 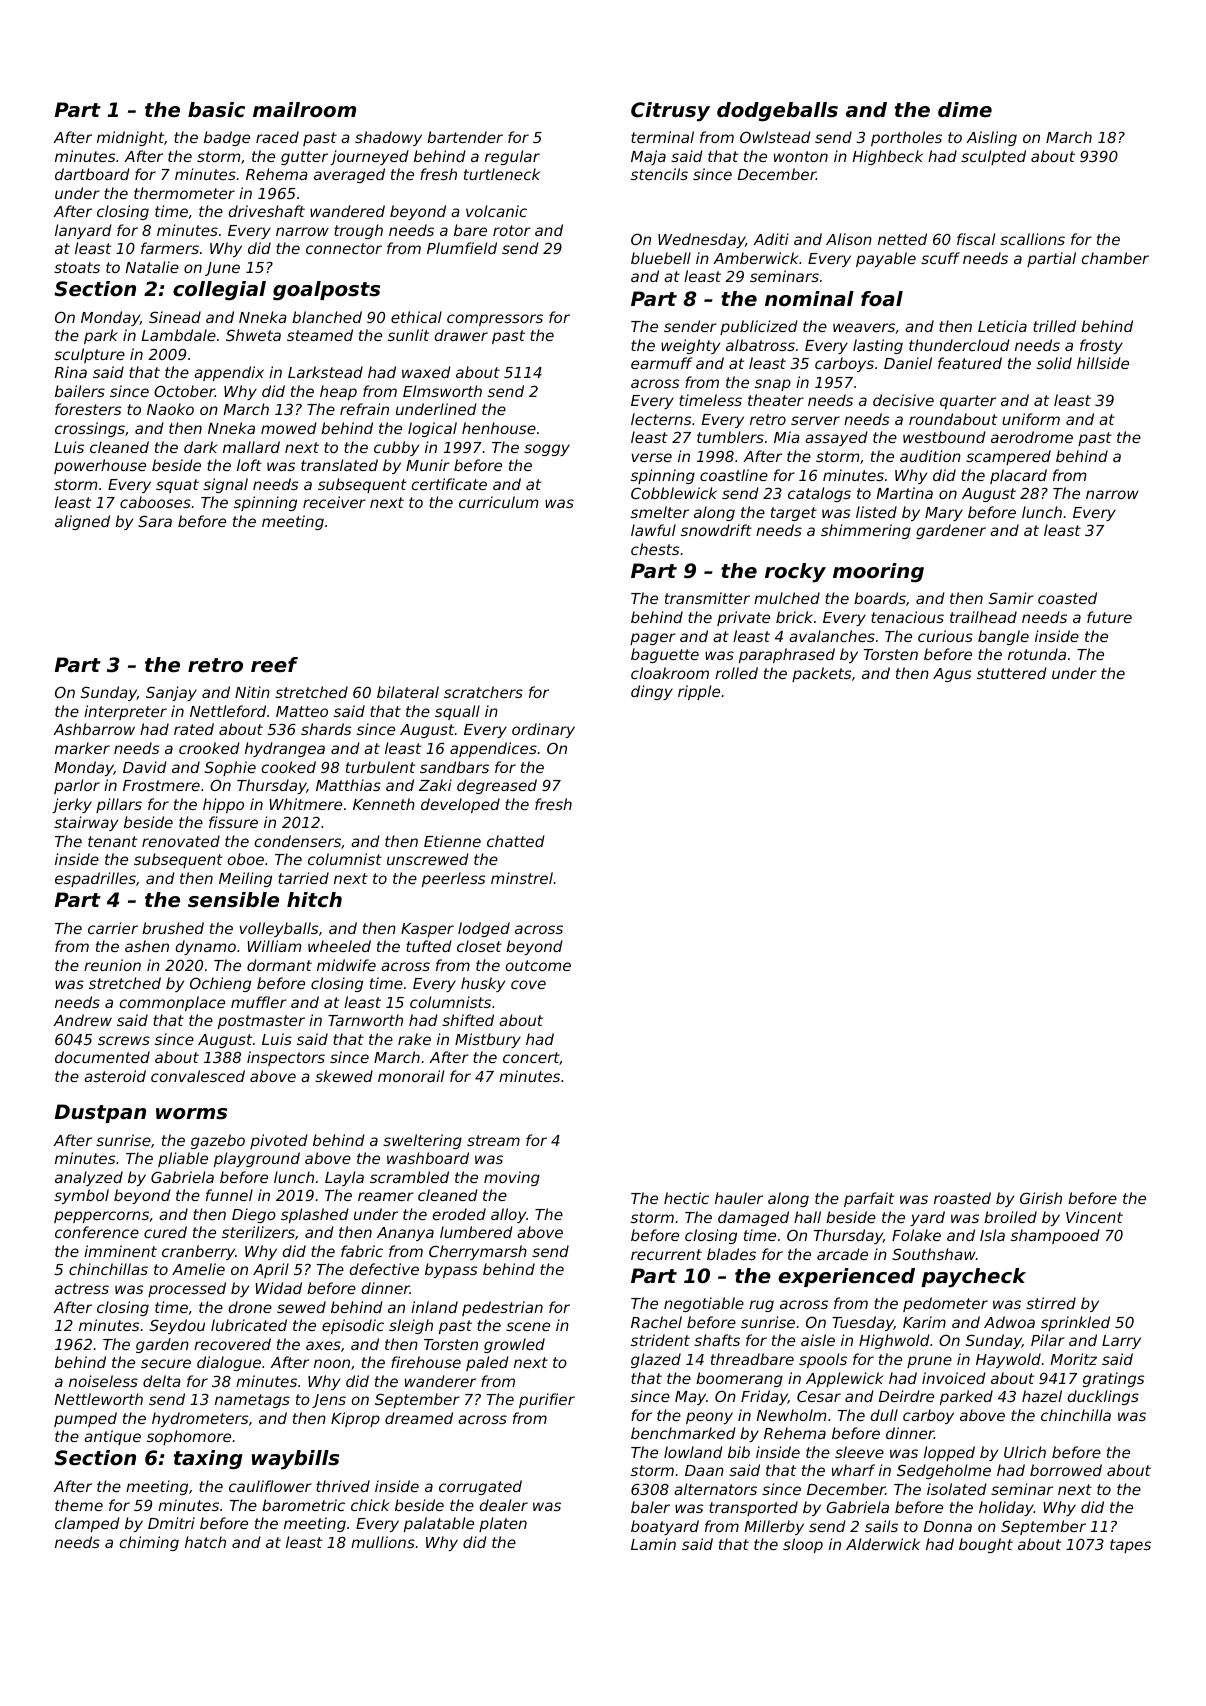 What do you see at coordinates (976, 239) in the image?
I see `fiscal` at bounding box center [976, 239].
